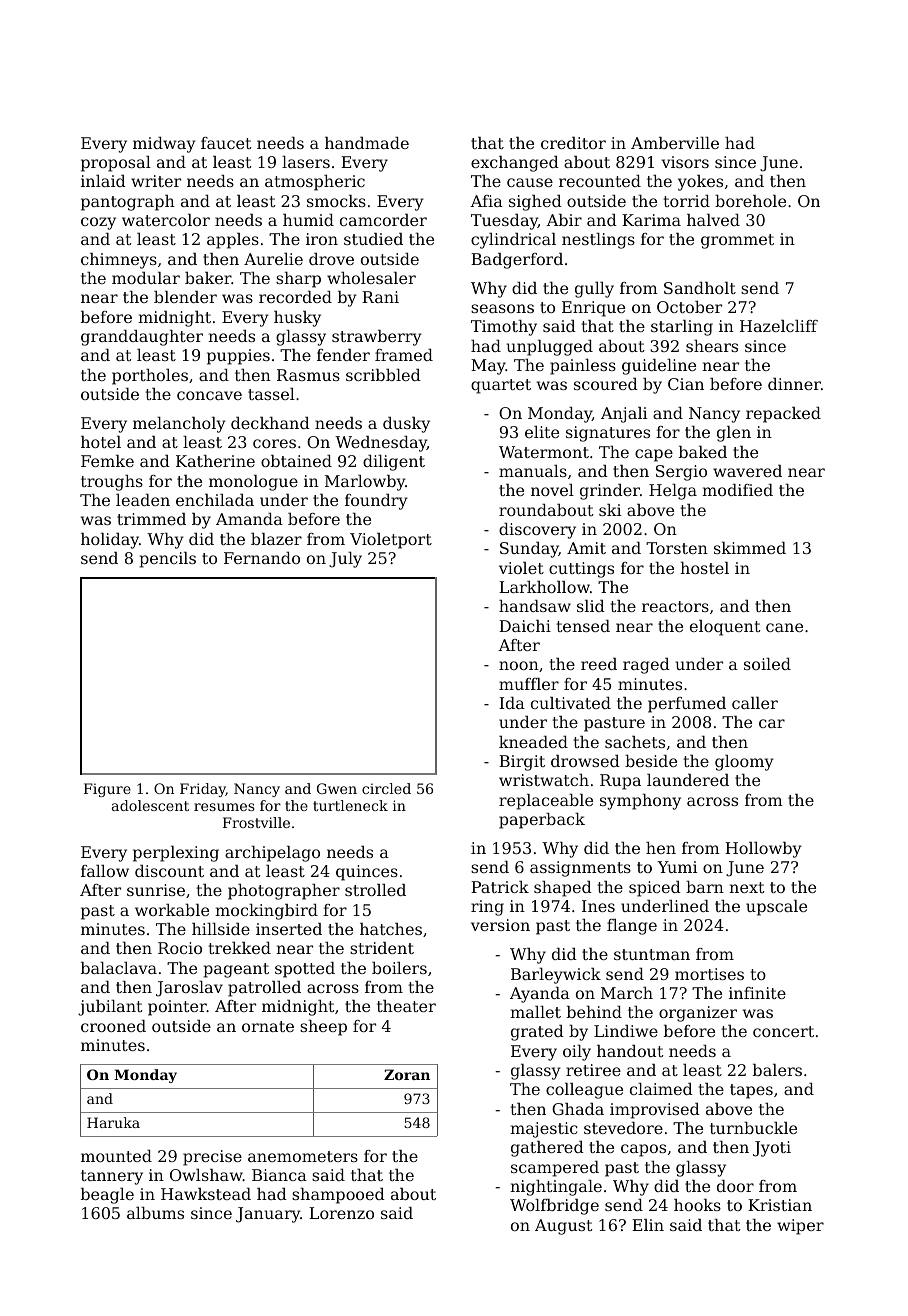  I want to click on noon, so click(519, 665).
